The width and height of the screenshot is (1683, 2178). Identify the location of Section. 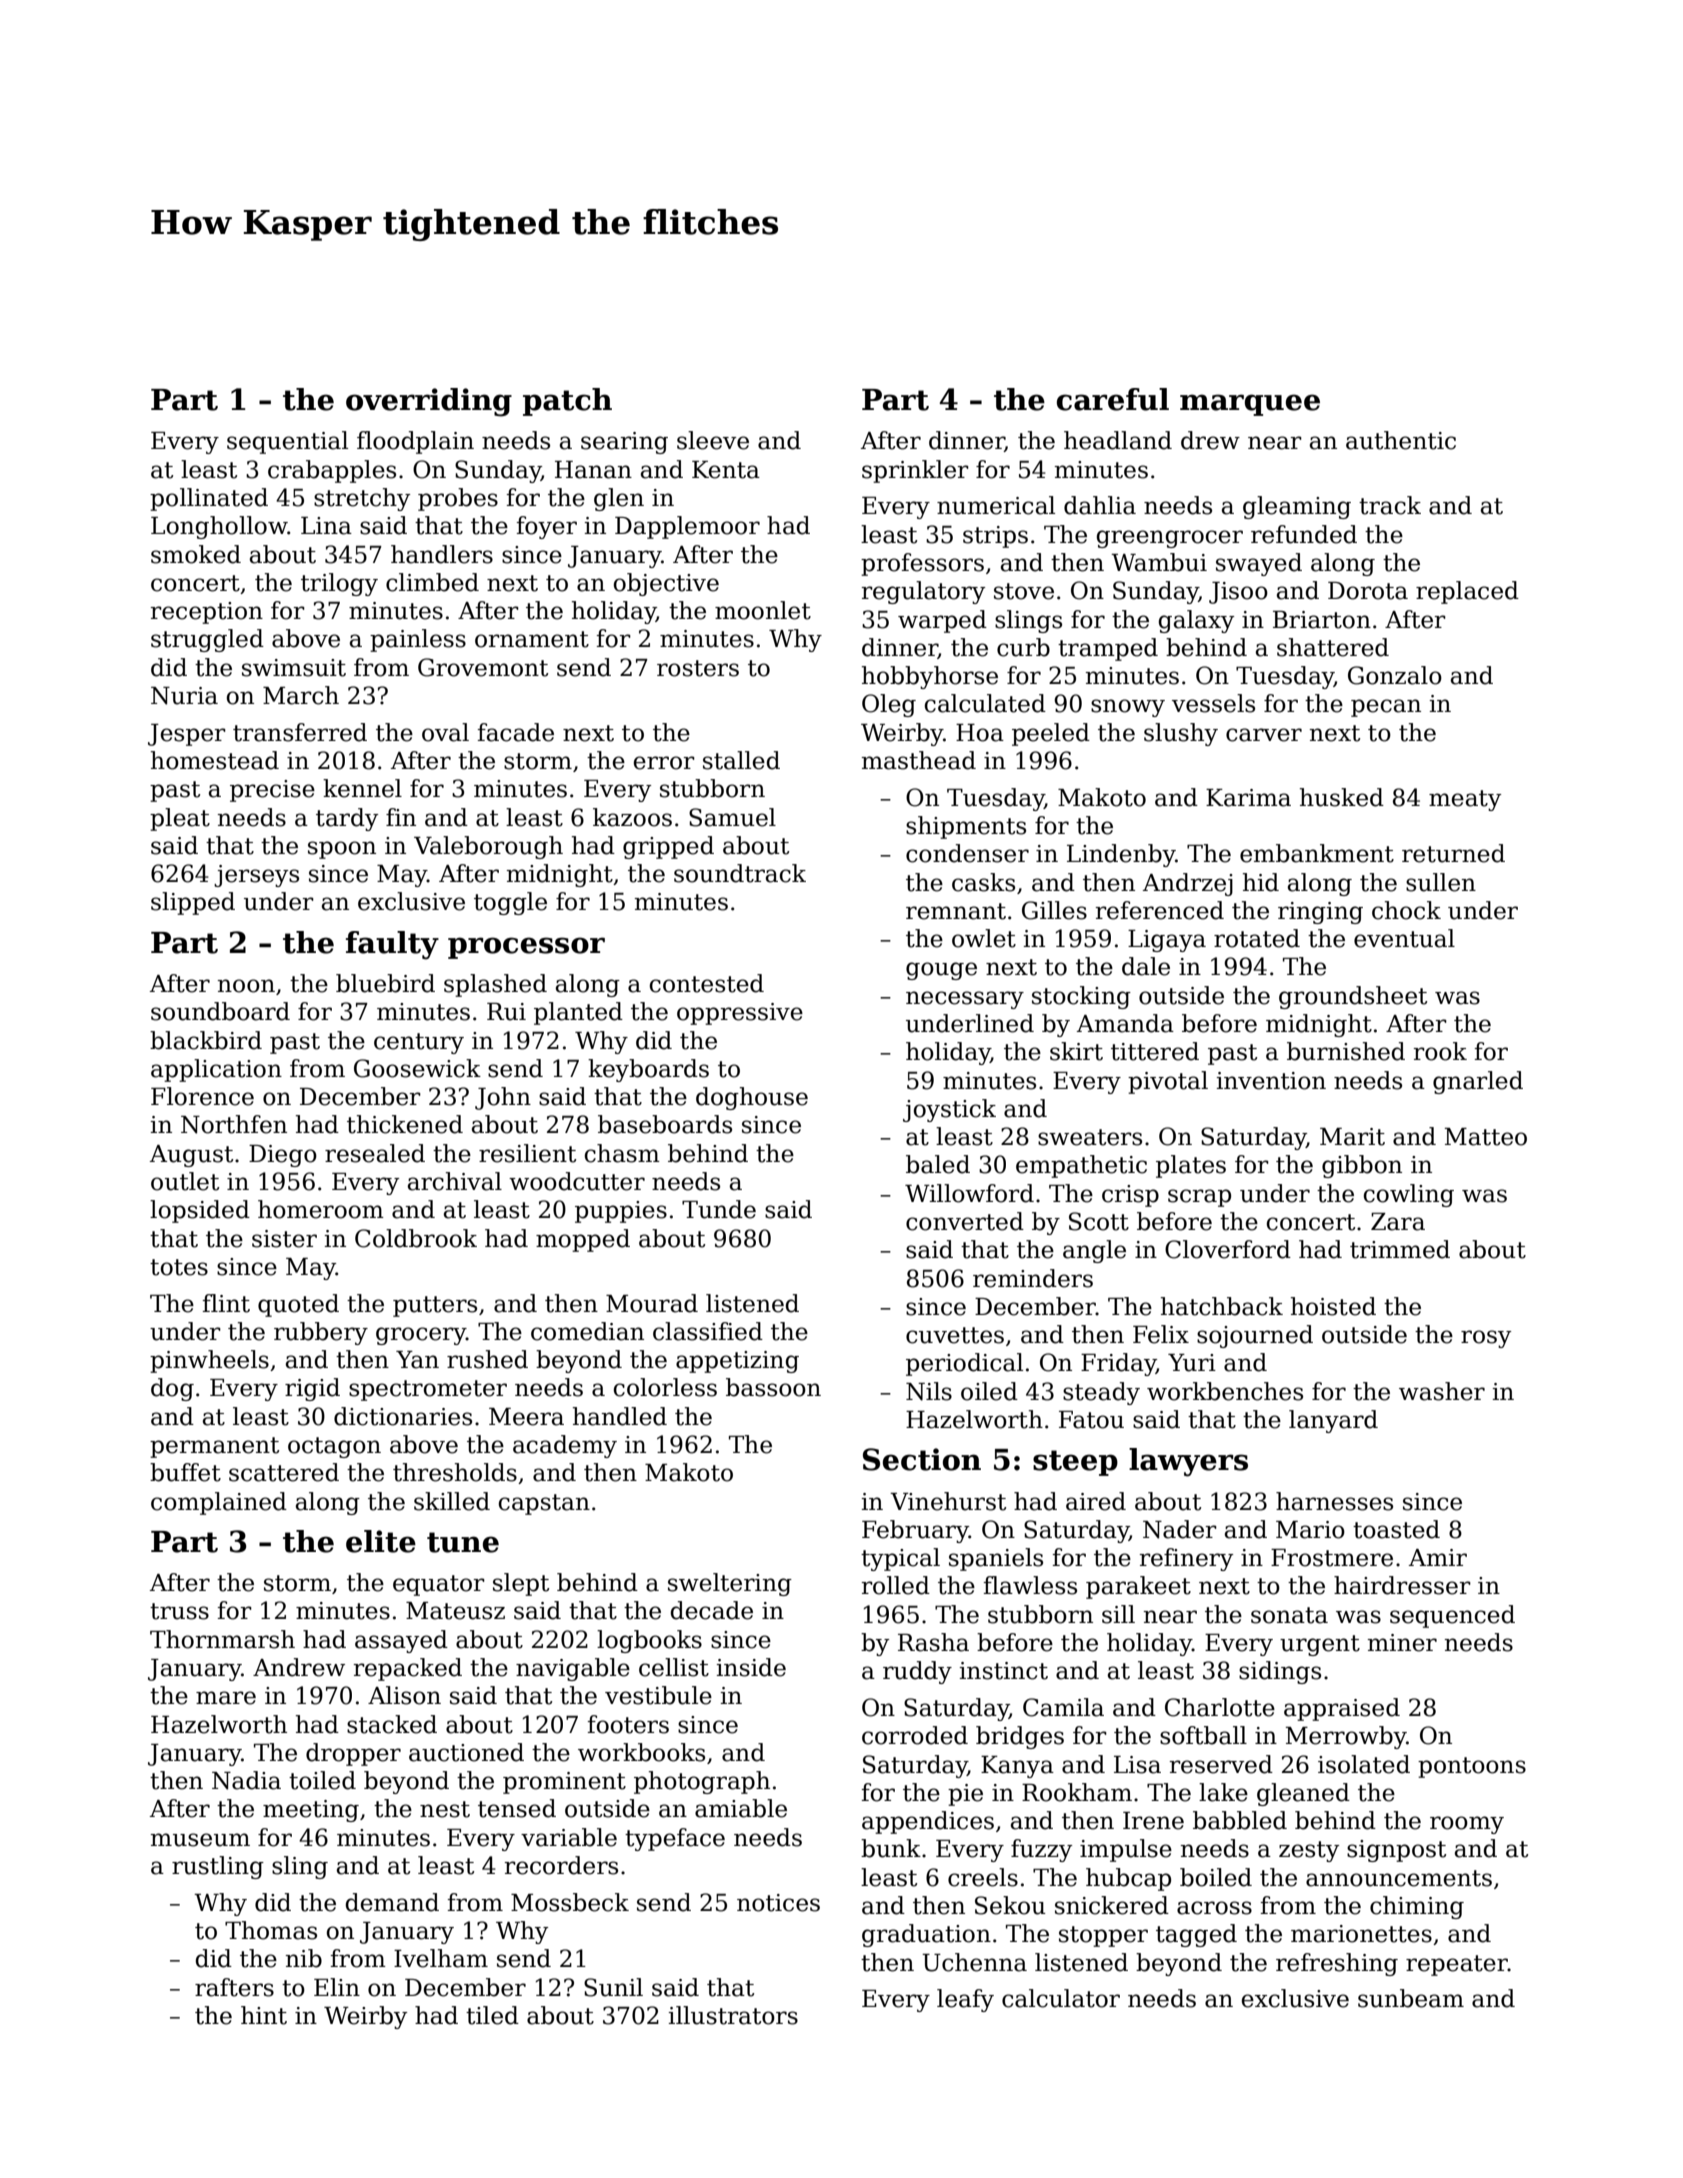
(922, 1459).
